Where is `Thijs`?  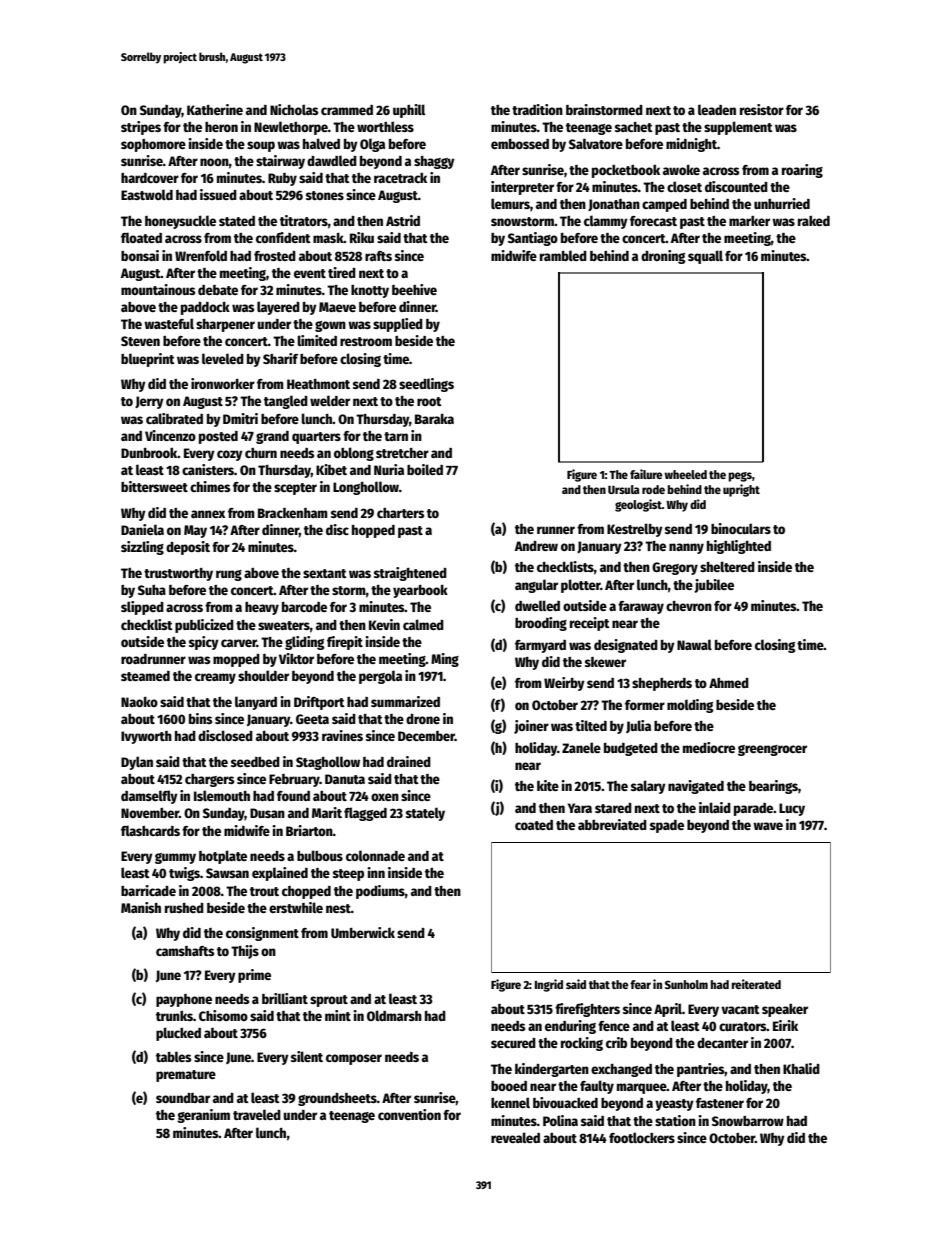
Thijs is located at coordinates (245, 952).
